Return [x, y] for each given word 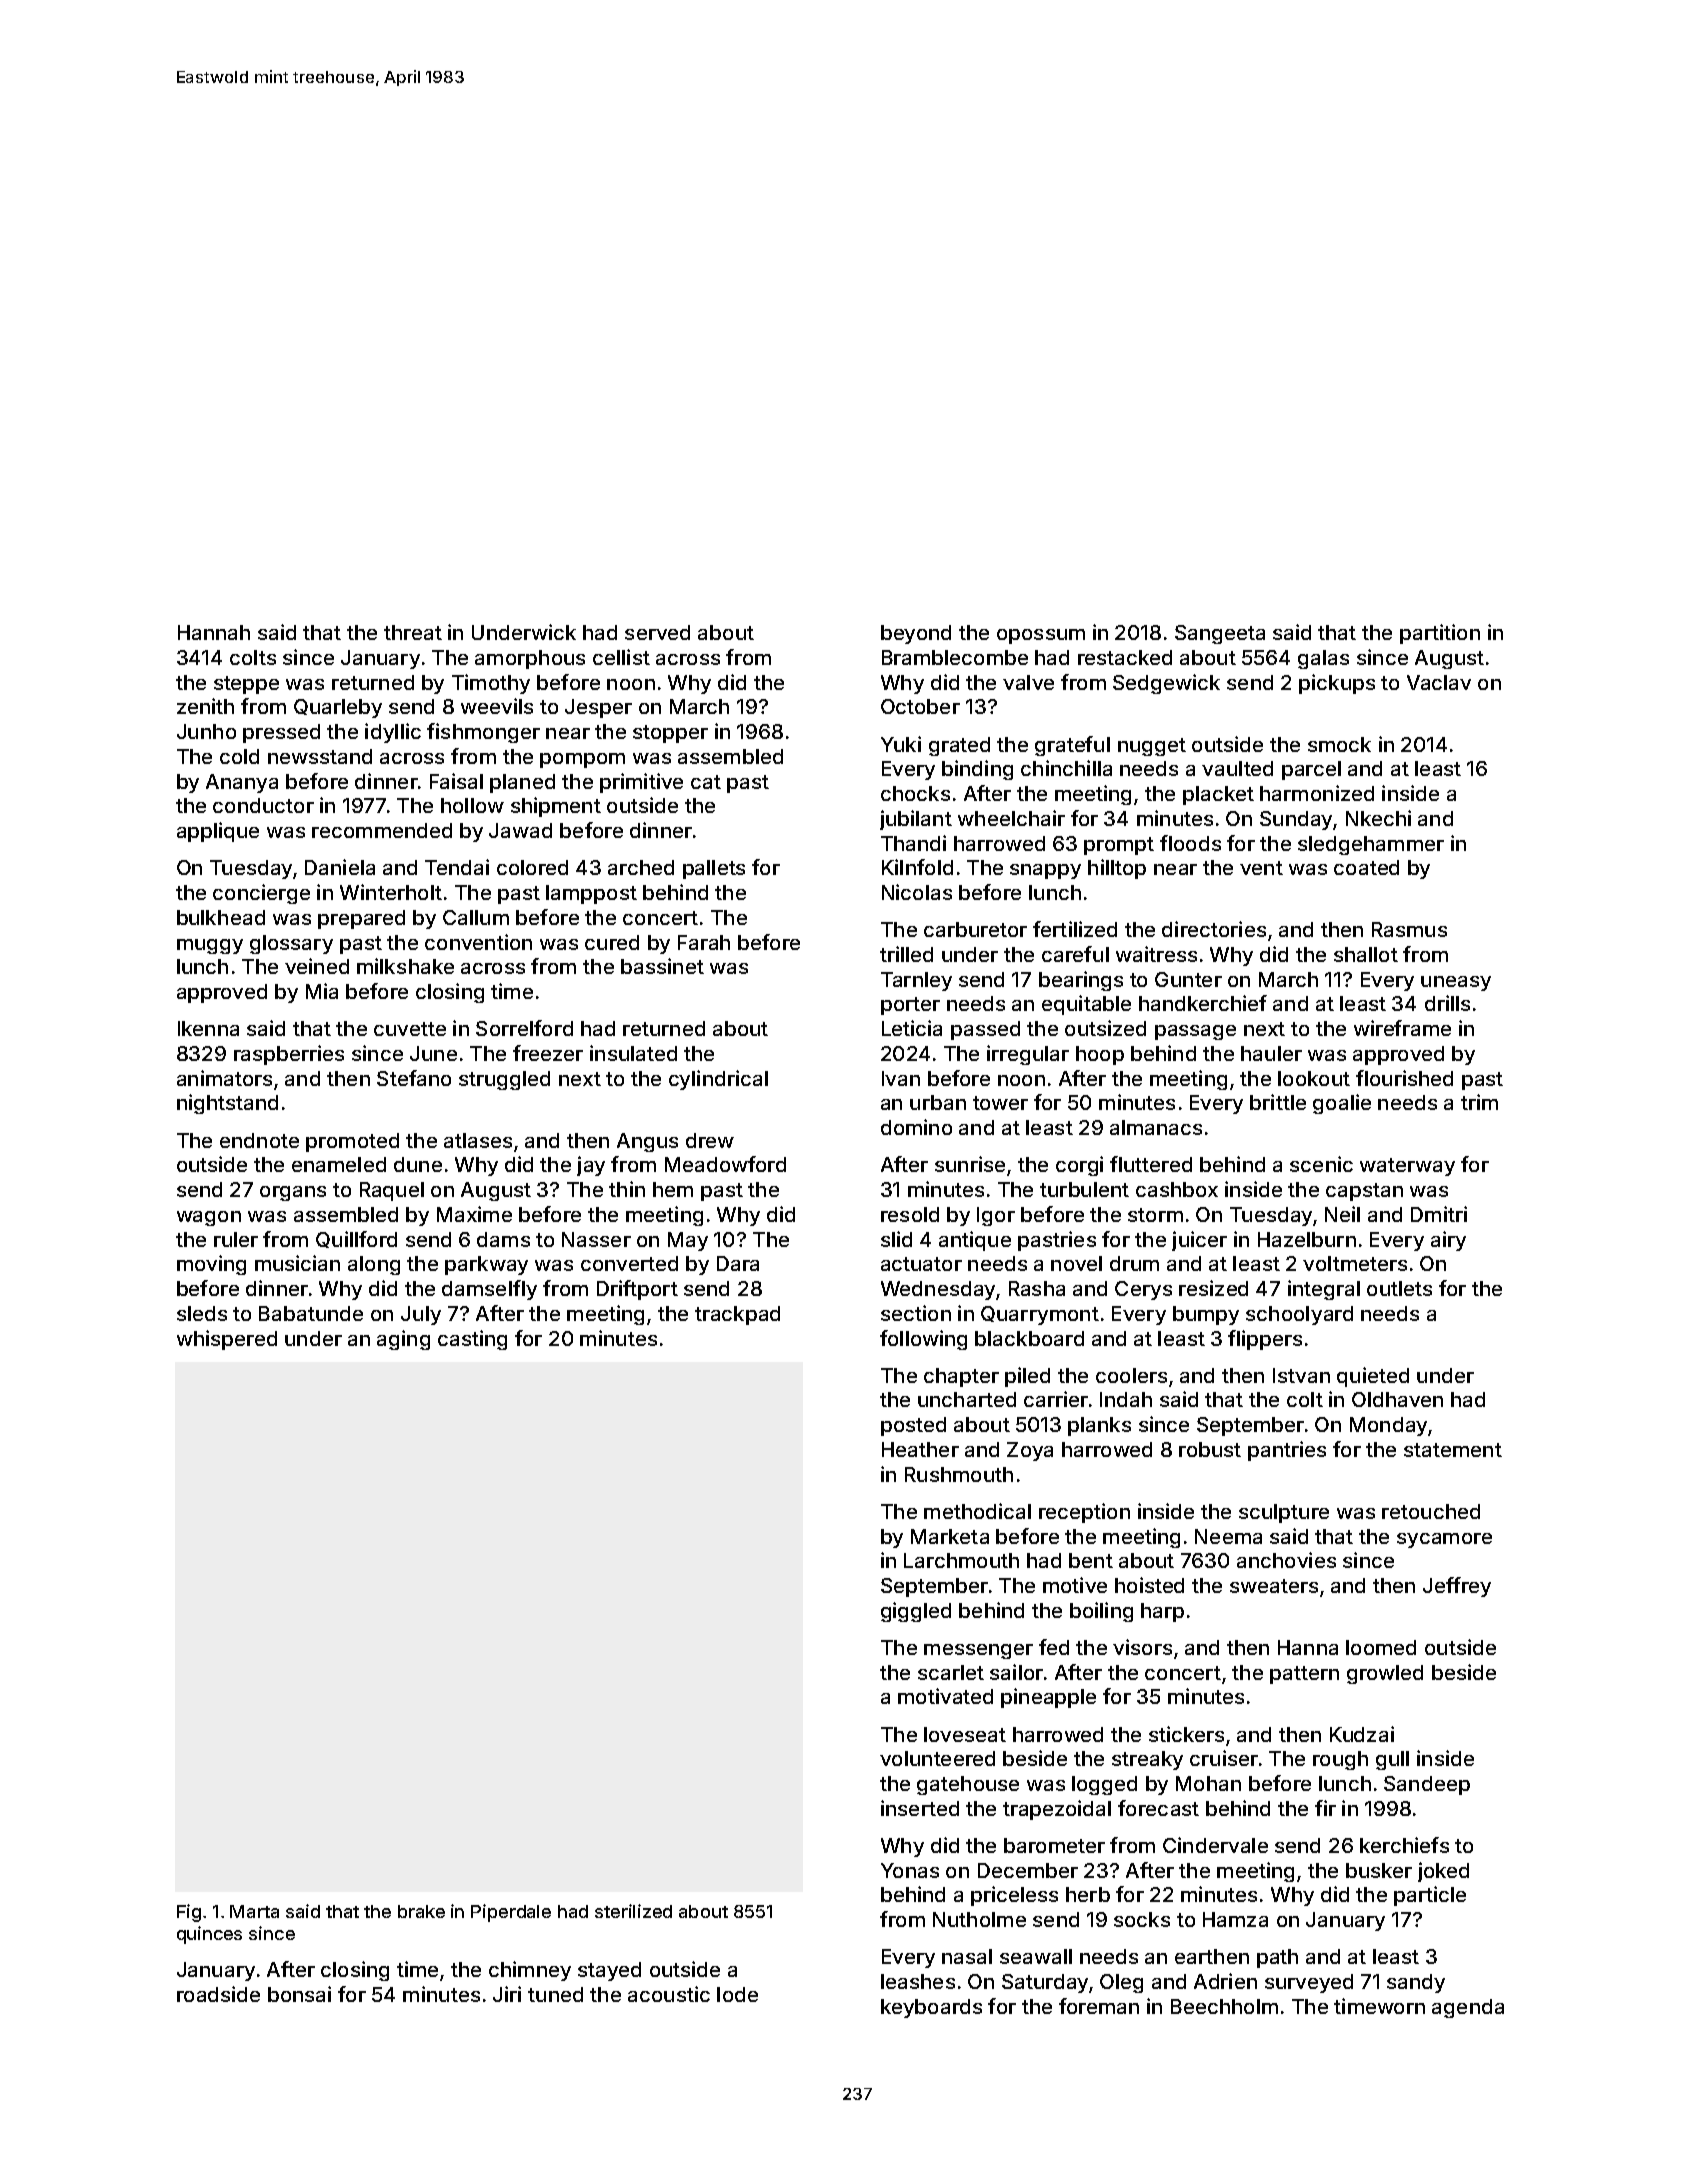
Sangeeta [1220, 634]
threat [413, 632]
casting [472, 1340]
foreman [1099, 2006]
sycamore [1444, 1540]
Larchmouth [961, 1560]
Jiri [507, 1994]
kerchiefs [1404, 1845]
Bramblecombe [955, 657]
